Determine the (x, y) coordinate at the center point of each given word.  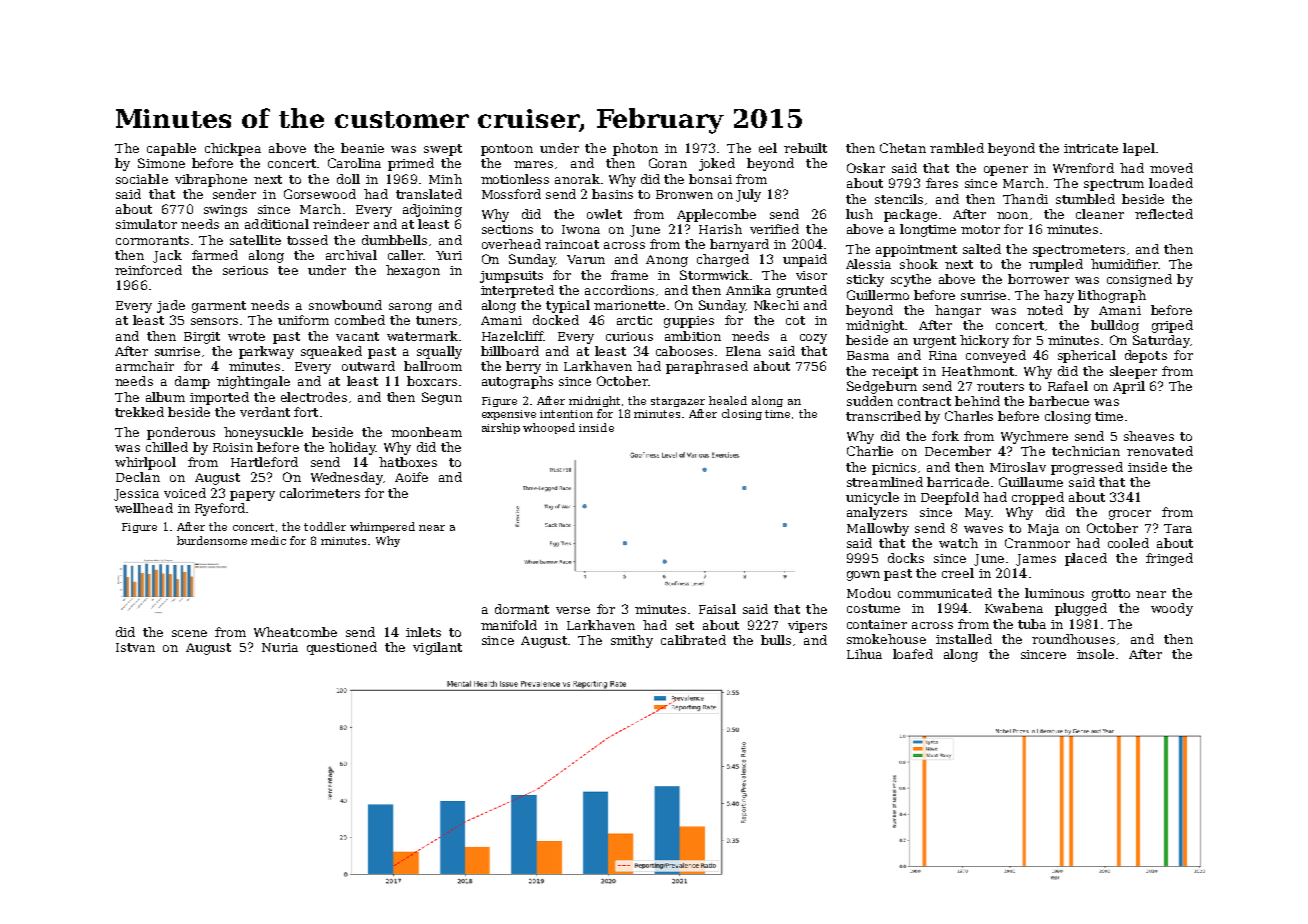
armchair (145, 366)
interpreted (517, 291)
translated (429, 194)
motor (980, 229)
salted (982, 249)
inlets (423, 632)
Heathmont (978, 371)
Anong (667, 261)
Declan (138, 477)
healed (728, 400)
